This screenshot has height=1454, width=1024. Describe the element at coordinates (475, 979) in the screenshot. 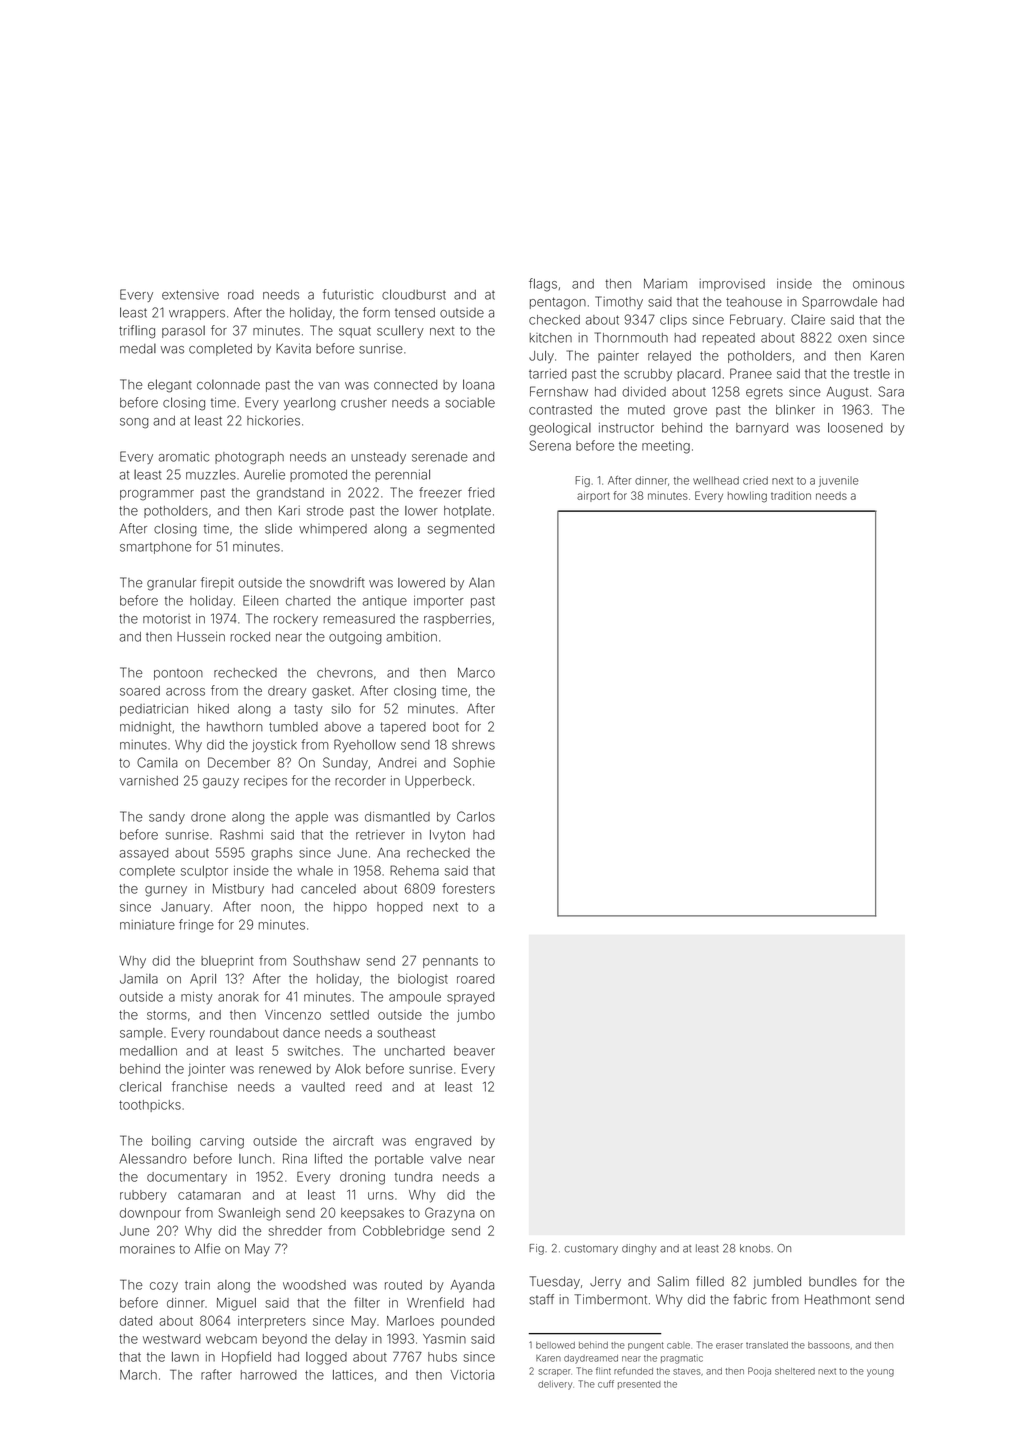

I see `roared` at that location.
